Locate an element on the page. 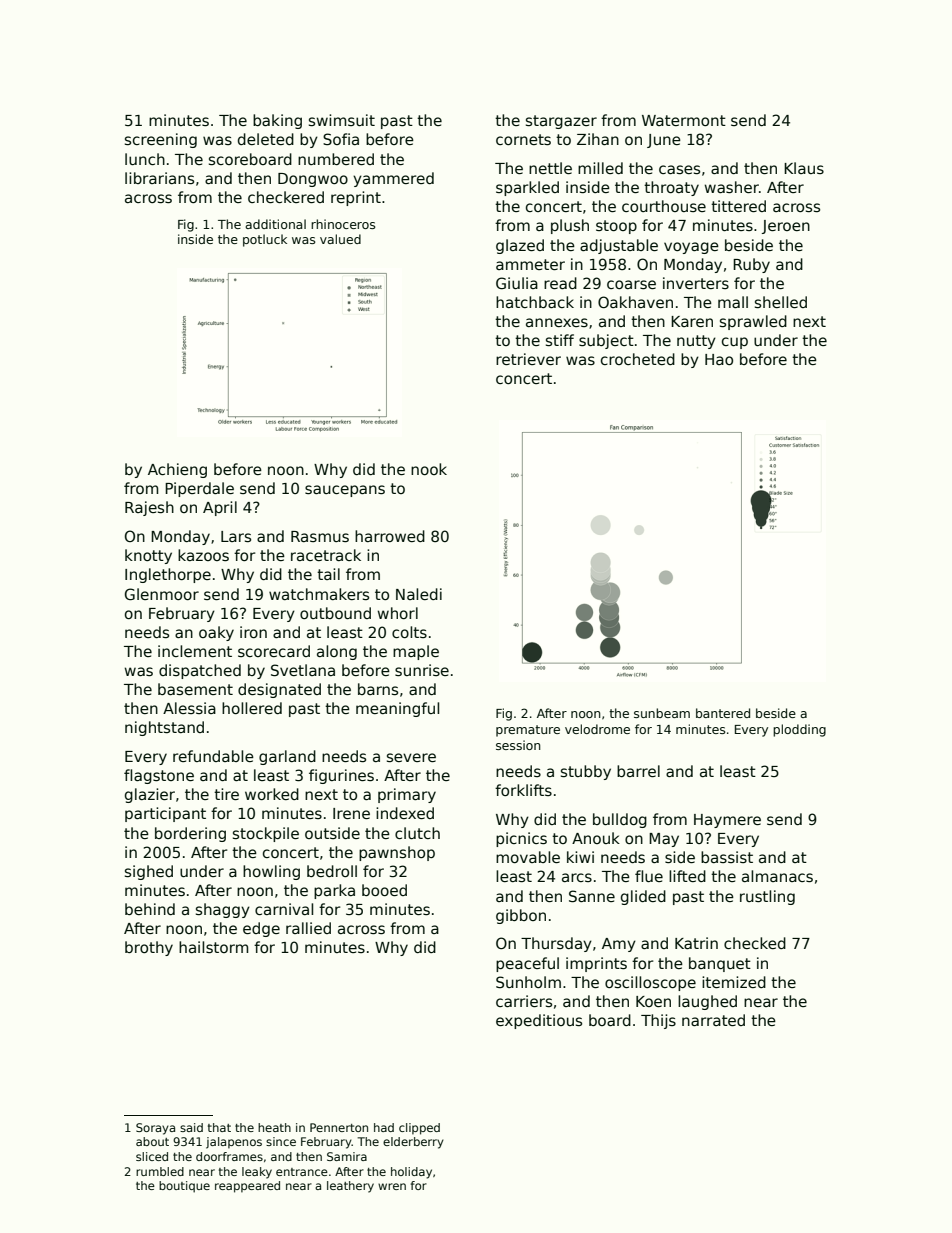  forklifts is located at coordinates (523, 790).
